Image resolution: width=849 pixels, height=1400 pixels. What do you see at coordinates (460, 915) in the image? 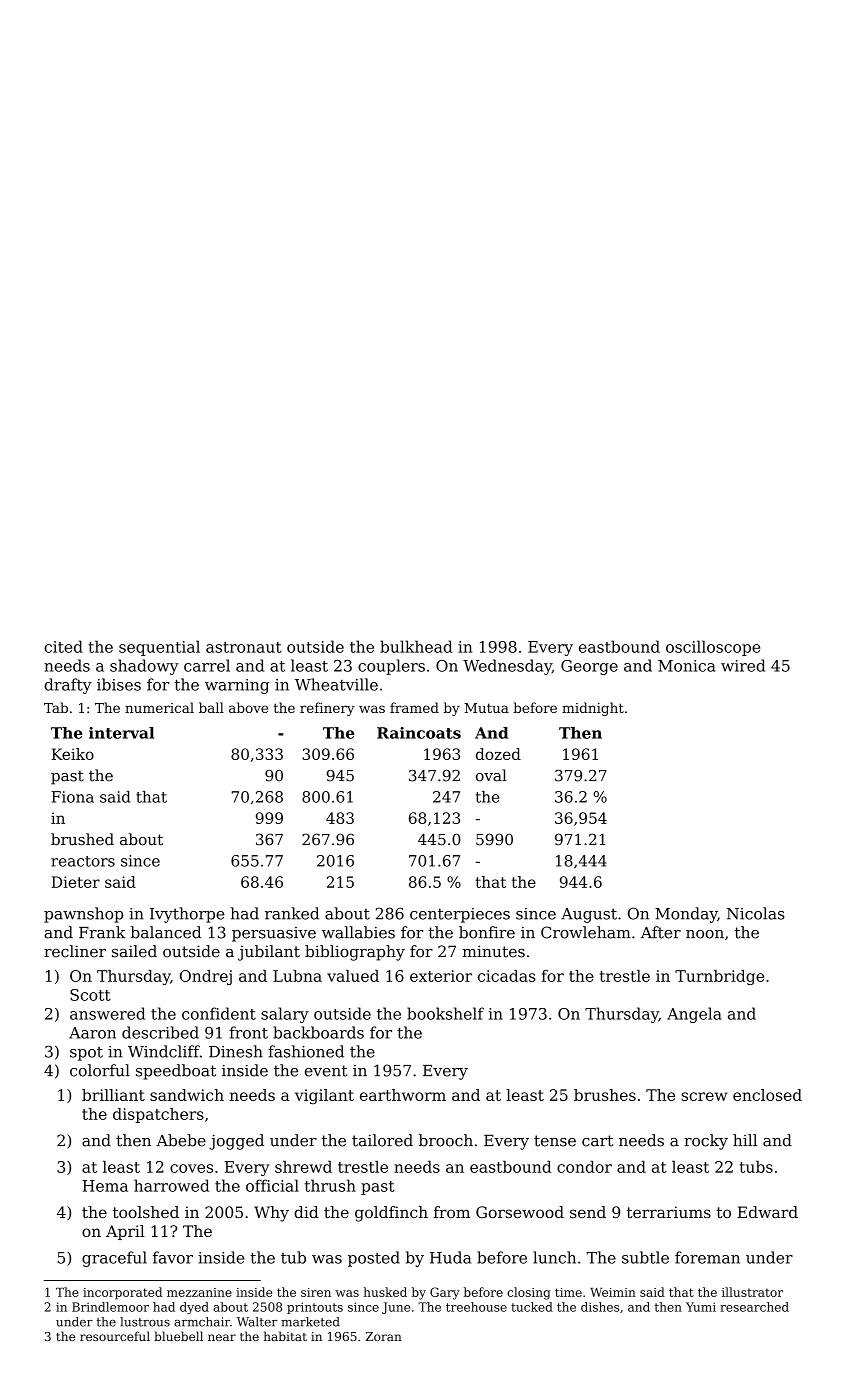
I see `centerpieces` at bounding box center [460, 915].
